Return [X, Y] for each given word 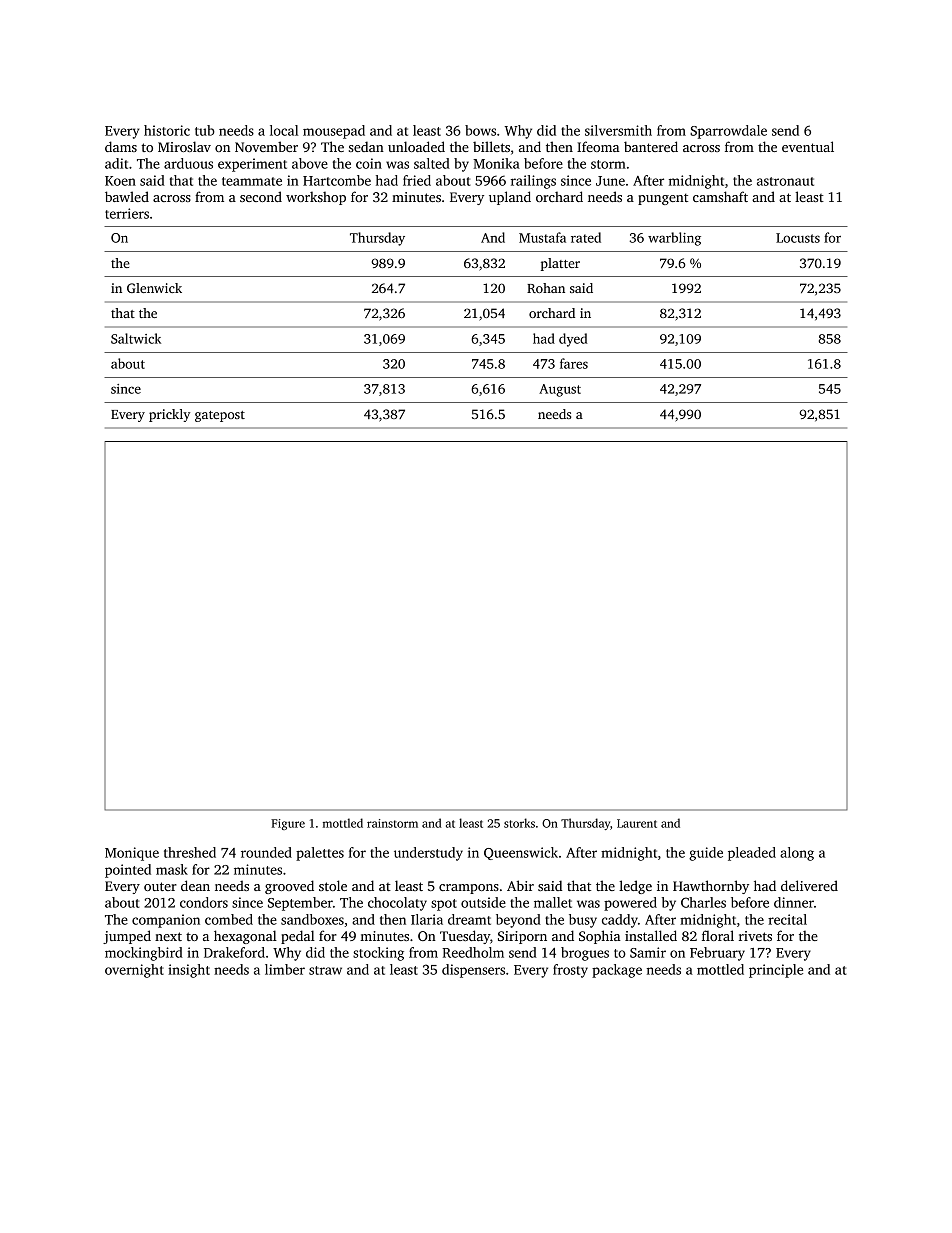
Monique [132, 854]
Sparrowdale [728, 132]
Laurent [637, 823]
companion [166, 921]
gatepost [220, 416]
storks [519, 823]
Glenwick [154, 288]
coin [369, 163]
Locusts [798, 238]
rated [586, 237]
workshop [316, 198]
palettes [320, 854]
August [560, 390]
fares [574, 363]
